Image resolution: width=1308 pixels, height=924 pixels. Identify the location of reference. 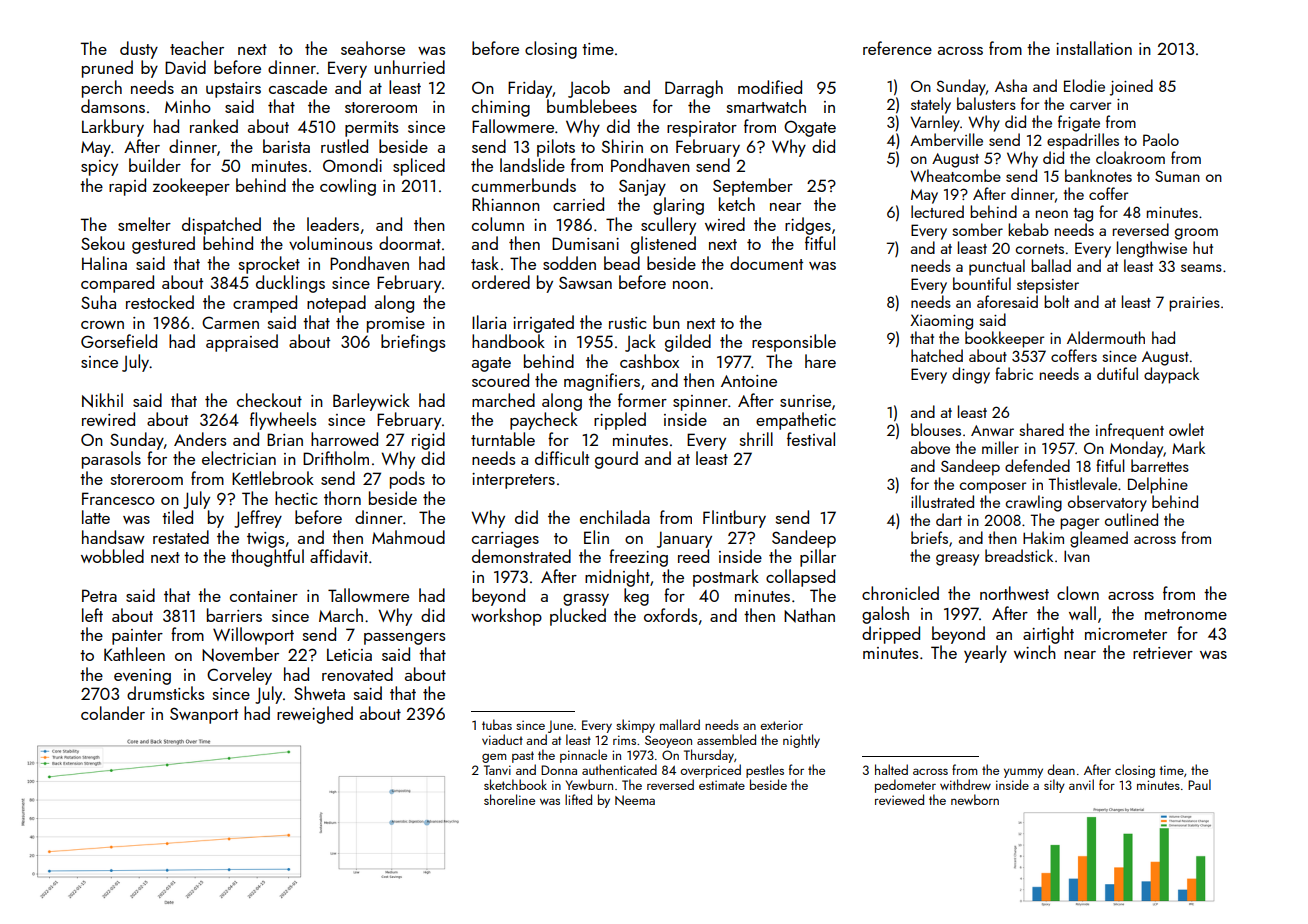
(897, 48).
